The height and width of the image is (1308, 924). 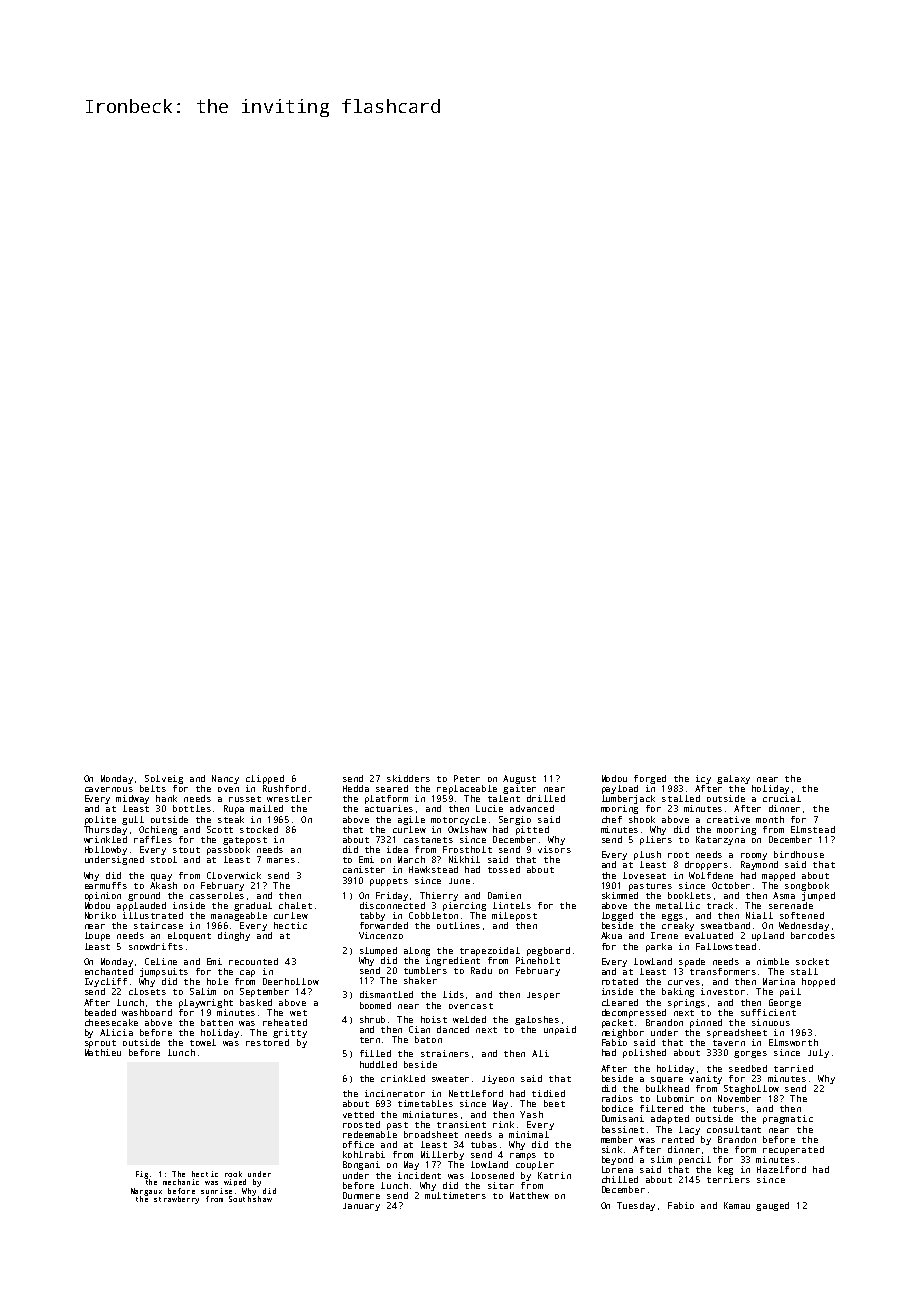 I want to click on logged, so click(x=617, y=916).
